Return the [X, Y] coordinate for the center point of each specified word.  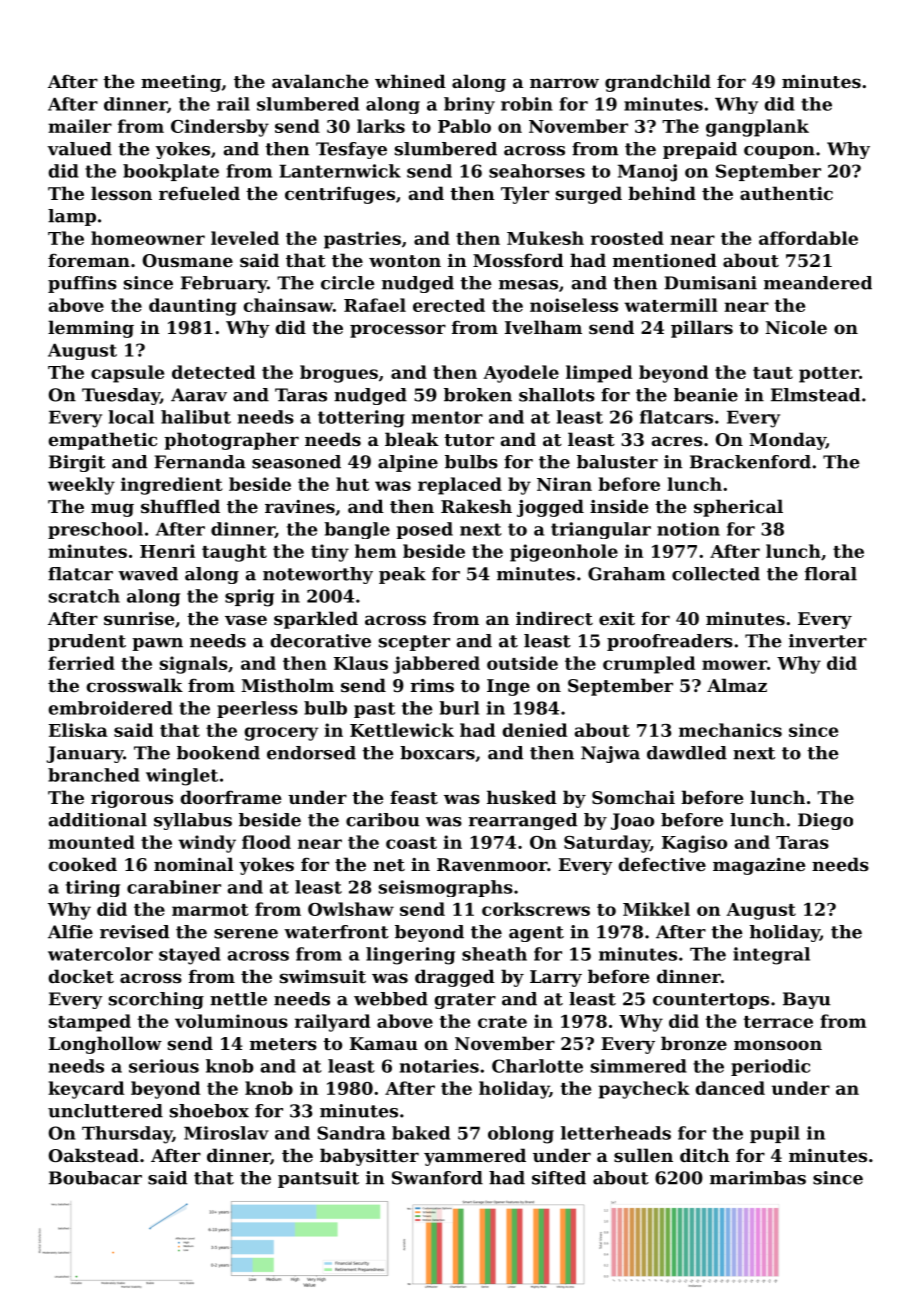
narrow [564, 83]
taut [773, 373]
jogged [550, 508]
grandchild [658, 83]
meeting [181, 83]
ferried [81, 663]
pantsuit [318, 1179]
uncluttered [105, 1111]
